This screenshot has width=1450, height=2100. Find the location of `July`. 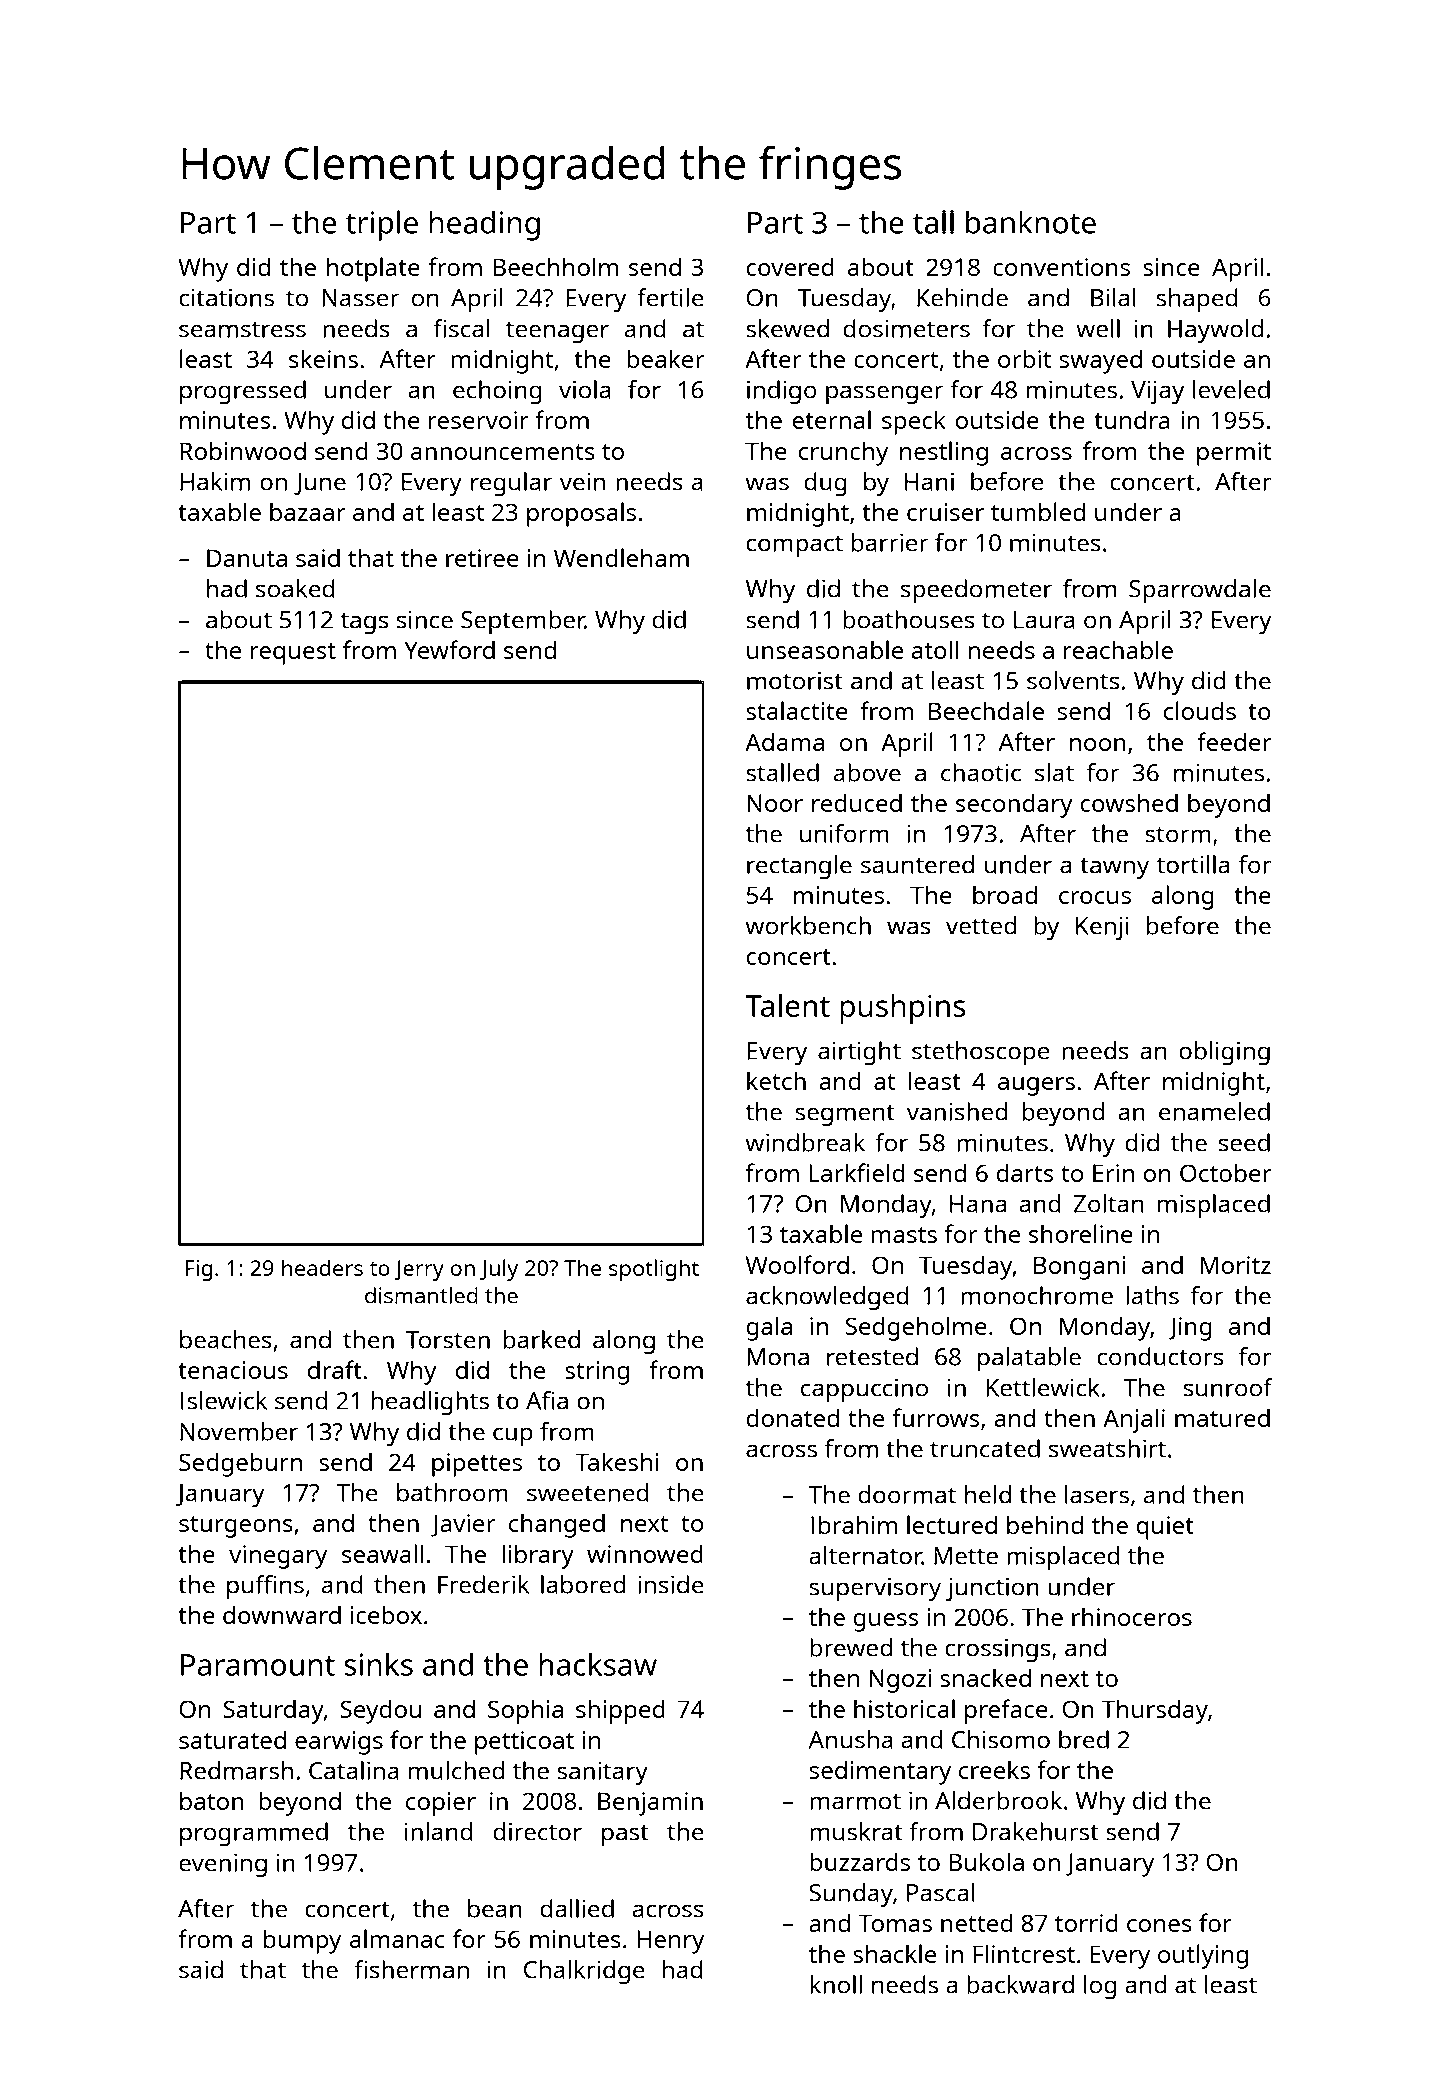

July is located at coordinates (499, 1270).
